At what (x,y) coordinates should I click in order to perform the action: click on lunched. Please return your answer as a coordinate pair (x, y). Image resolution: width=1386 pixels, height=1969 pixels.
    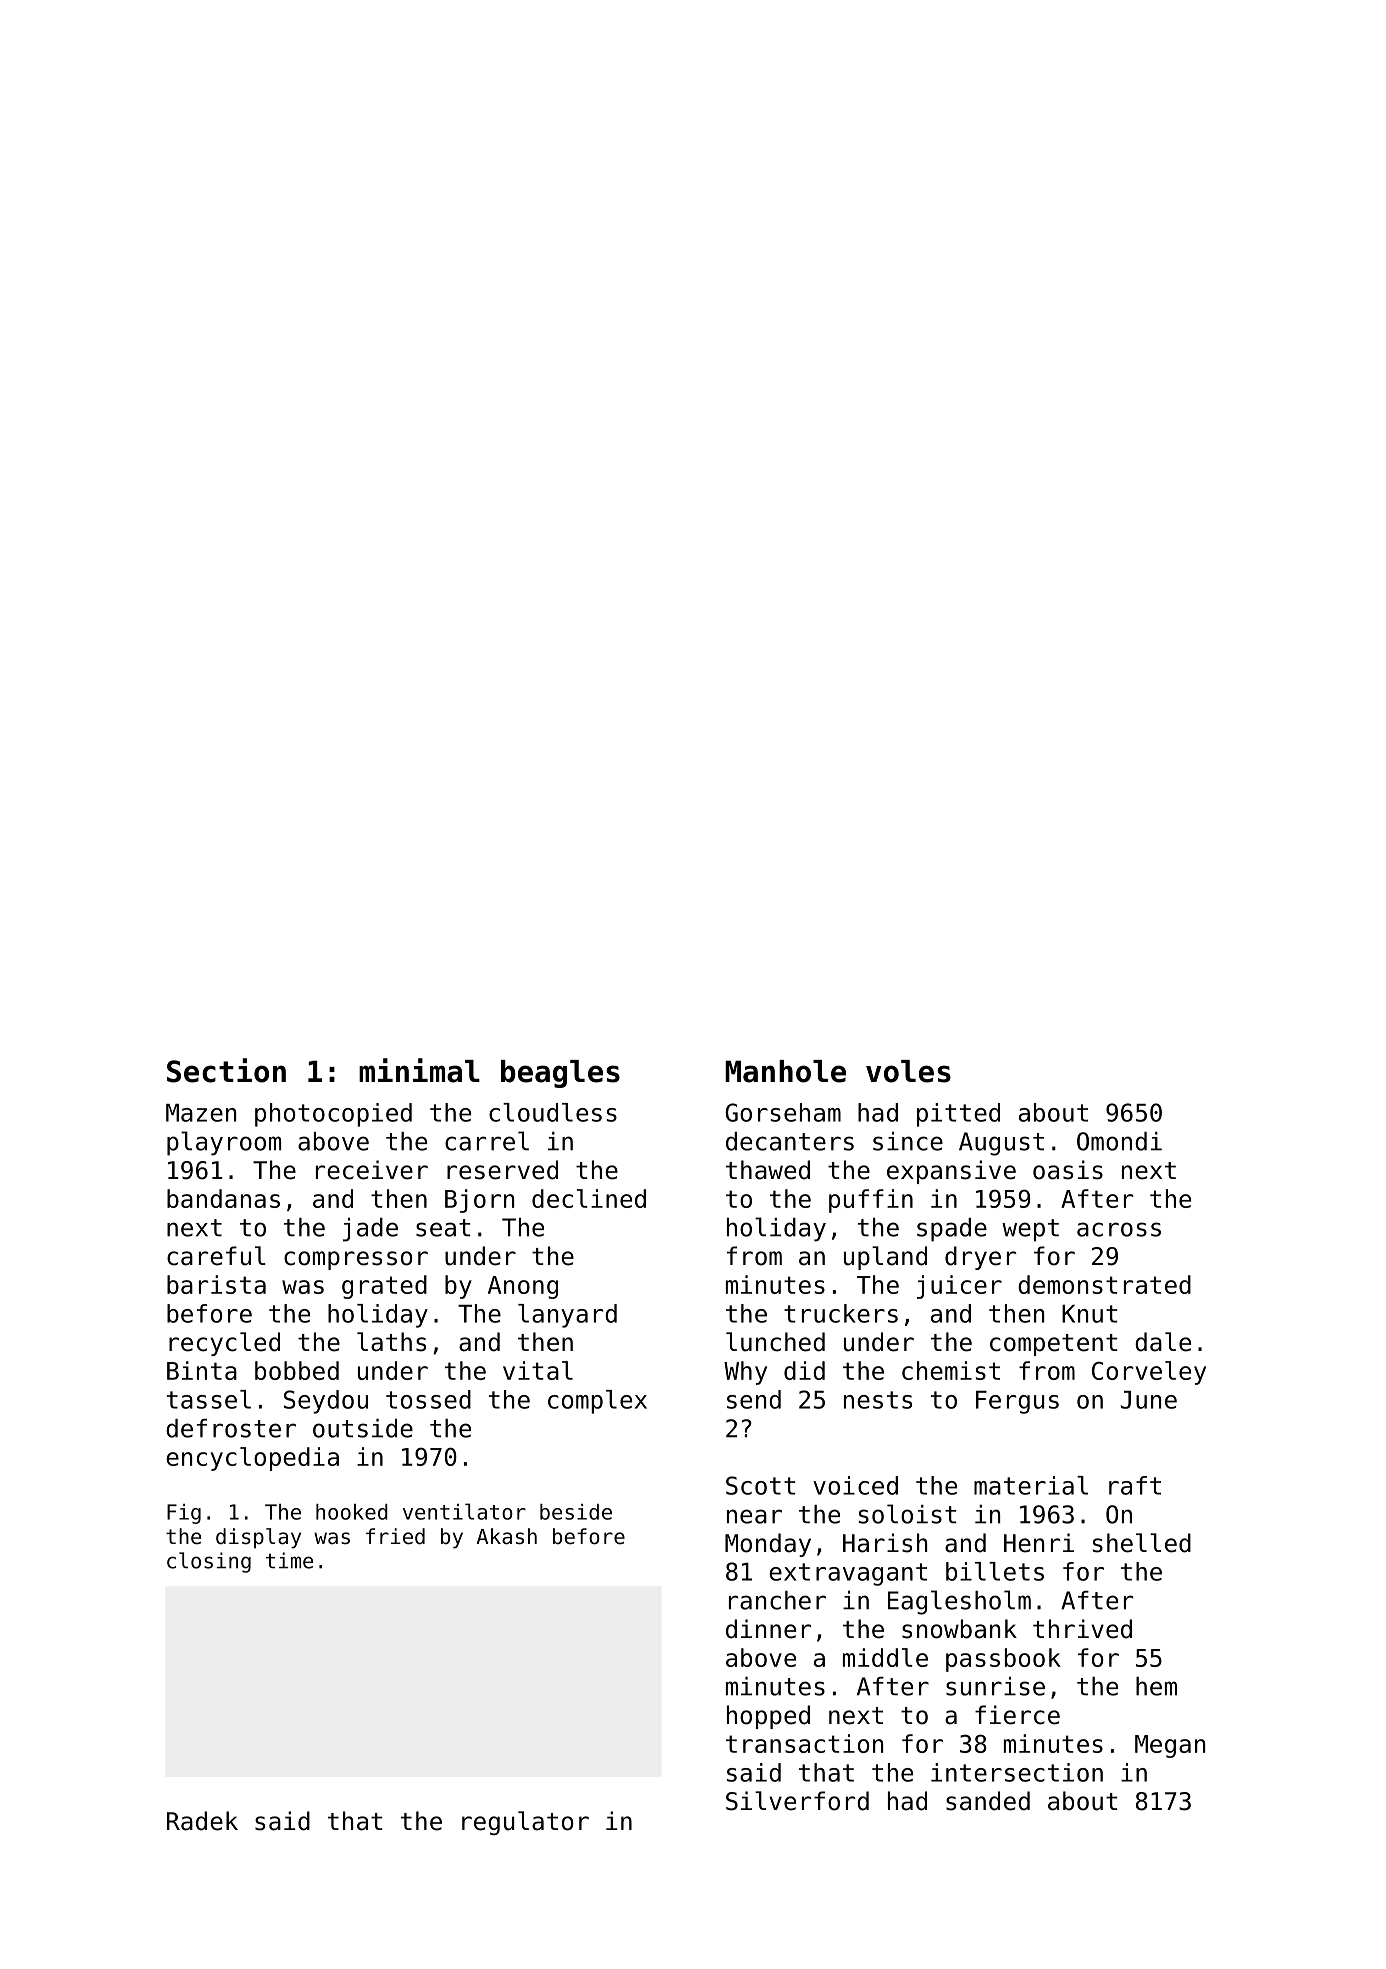
    Looking at the image, I should click on (775, 1342).
